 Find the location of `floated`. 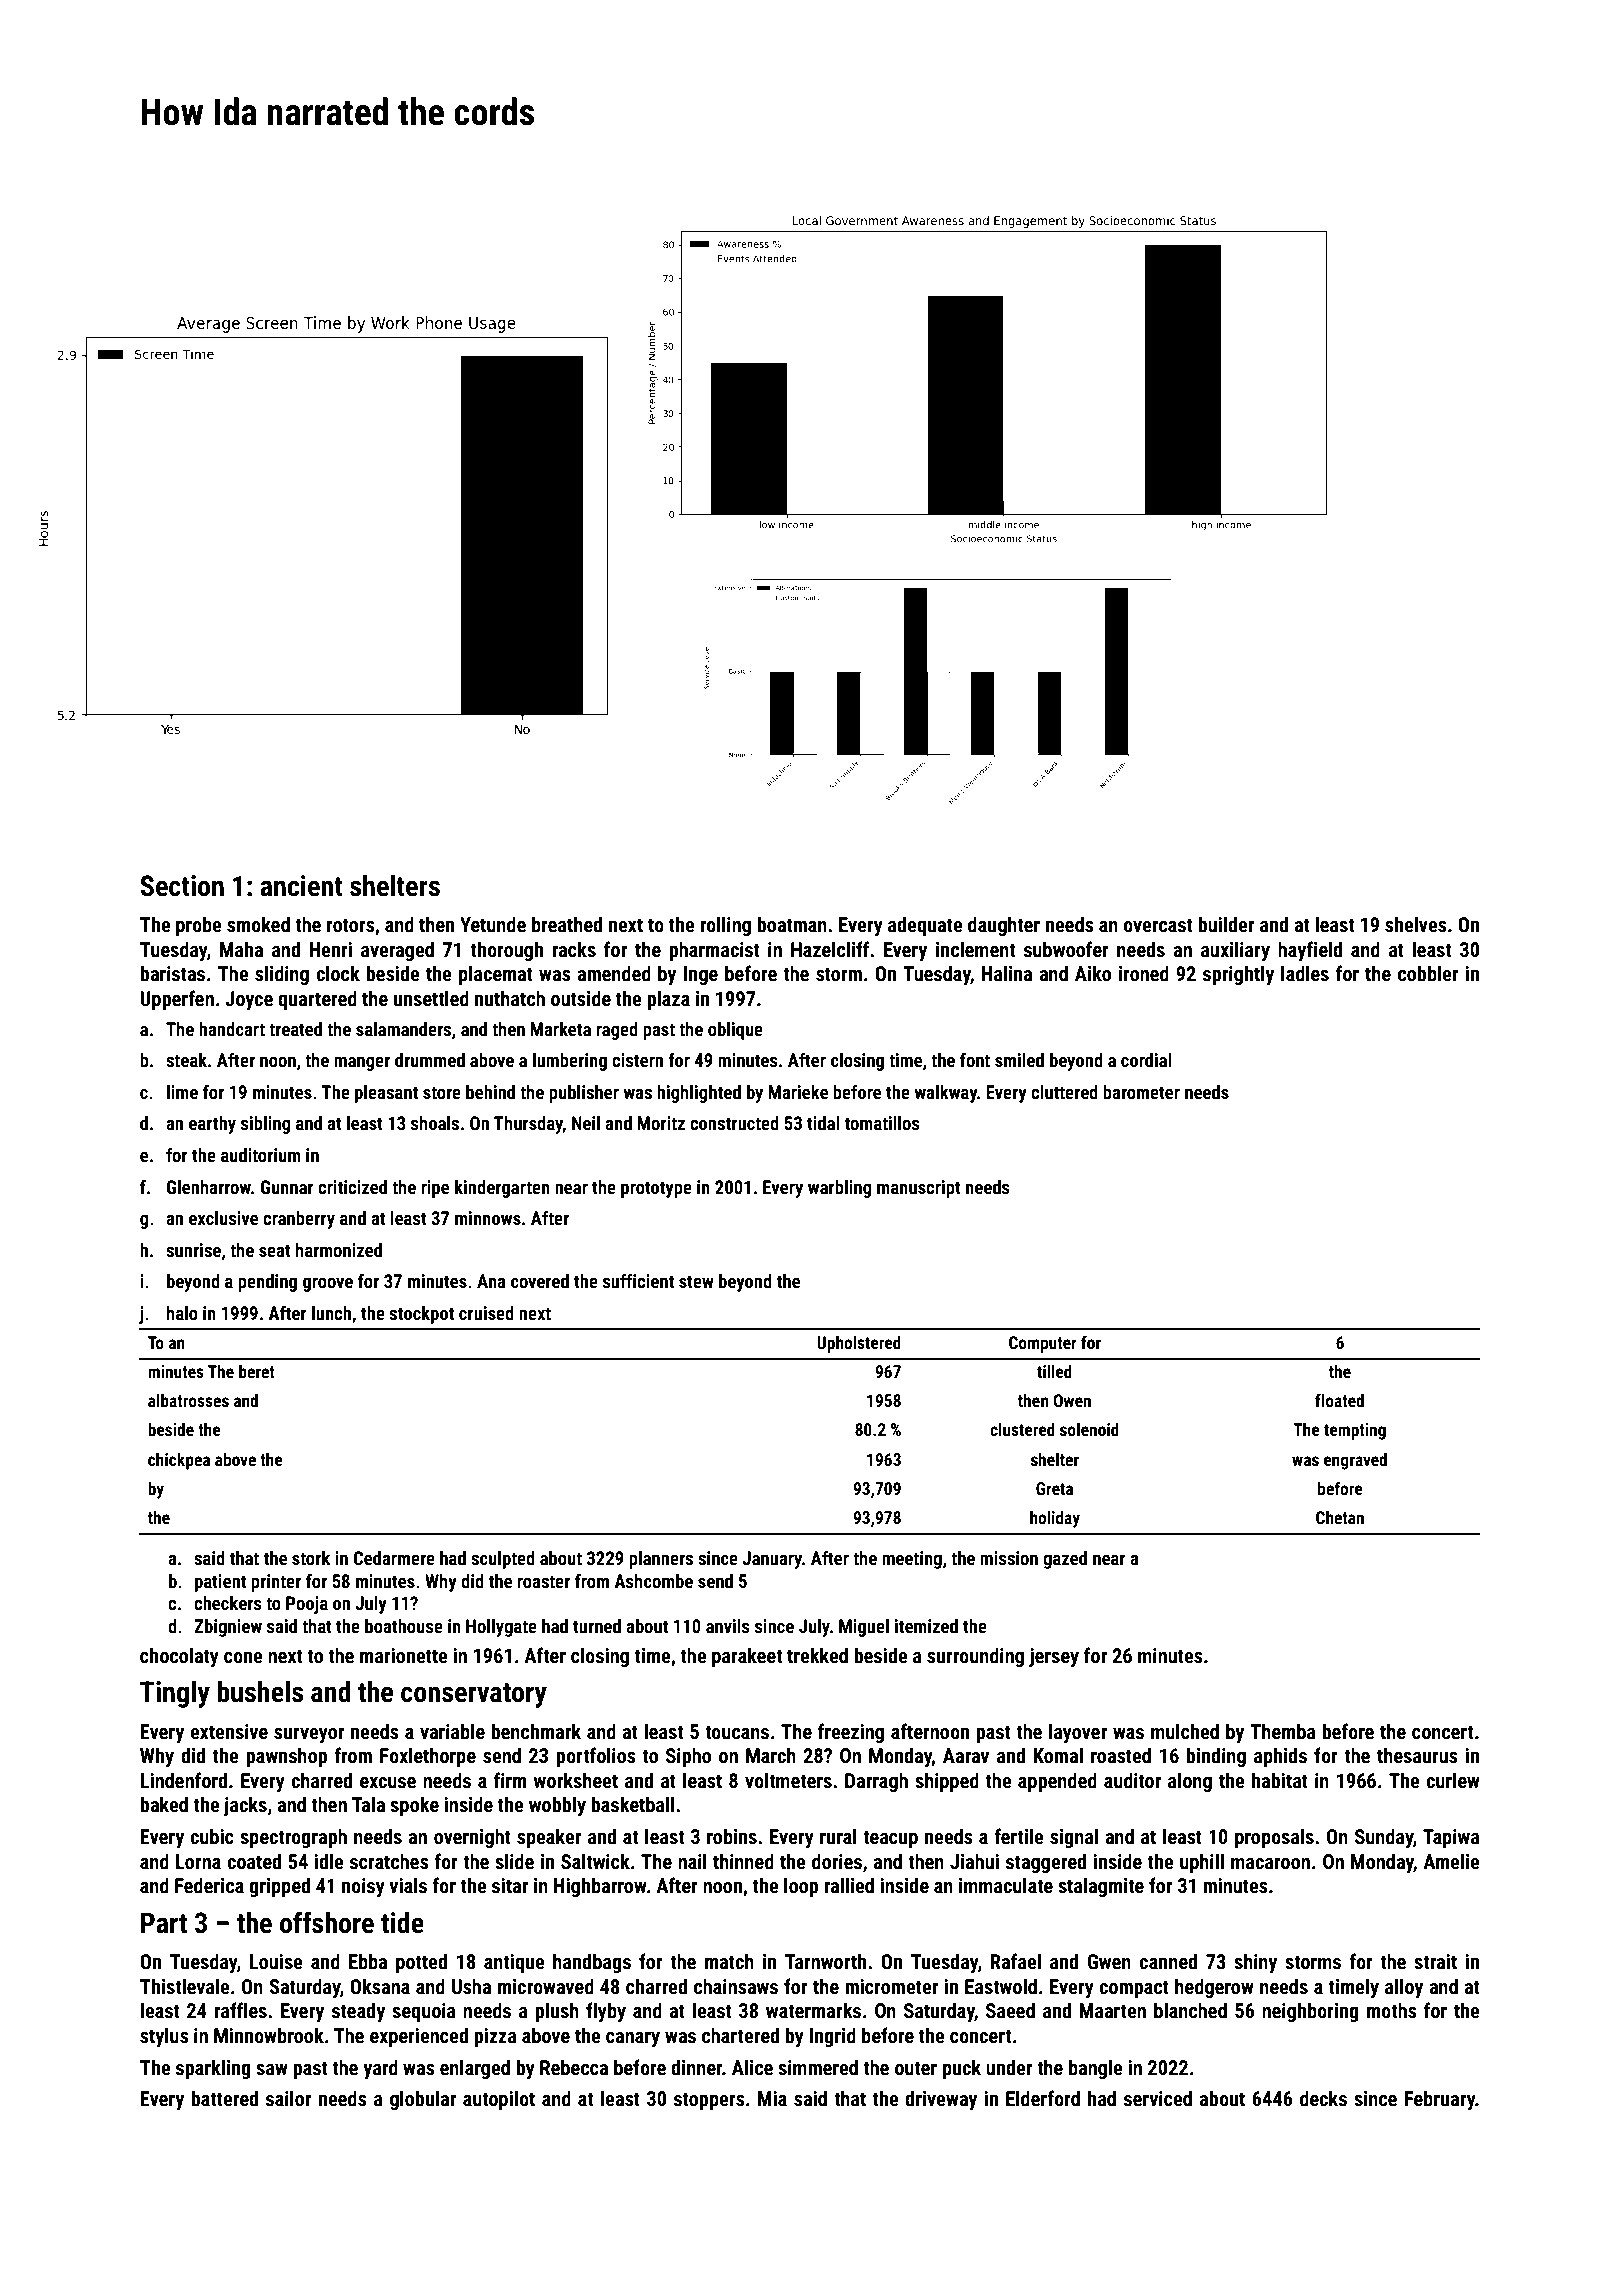

floated is located at coordinates (1339, 1400).
